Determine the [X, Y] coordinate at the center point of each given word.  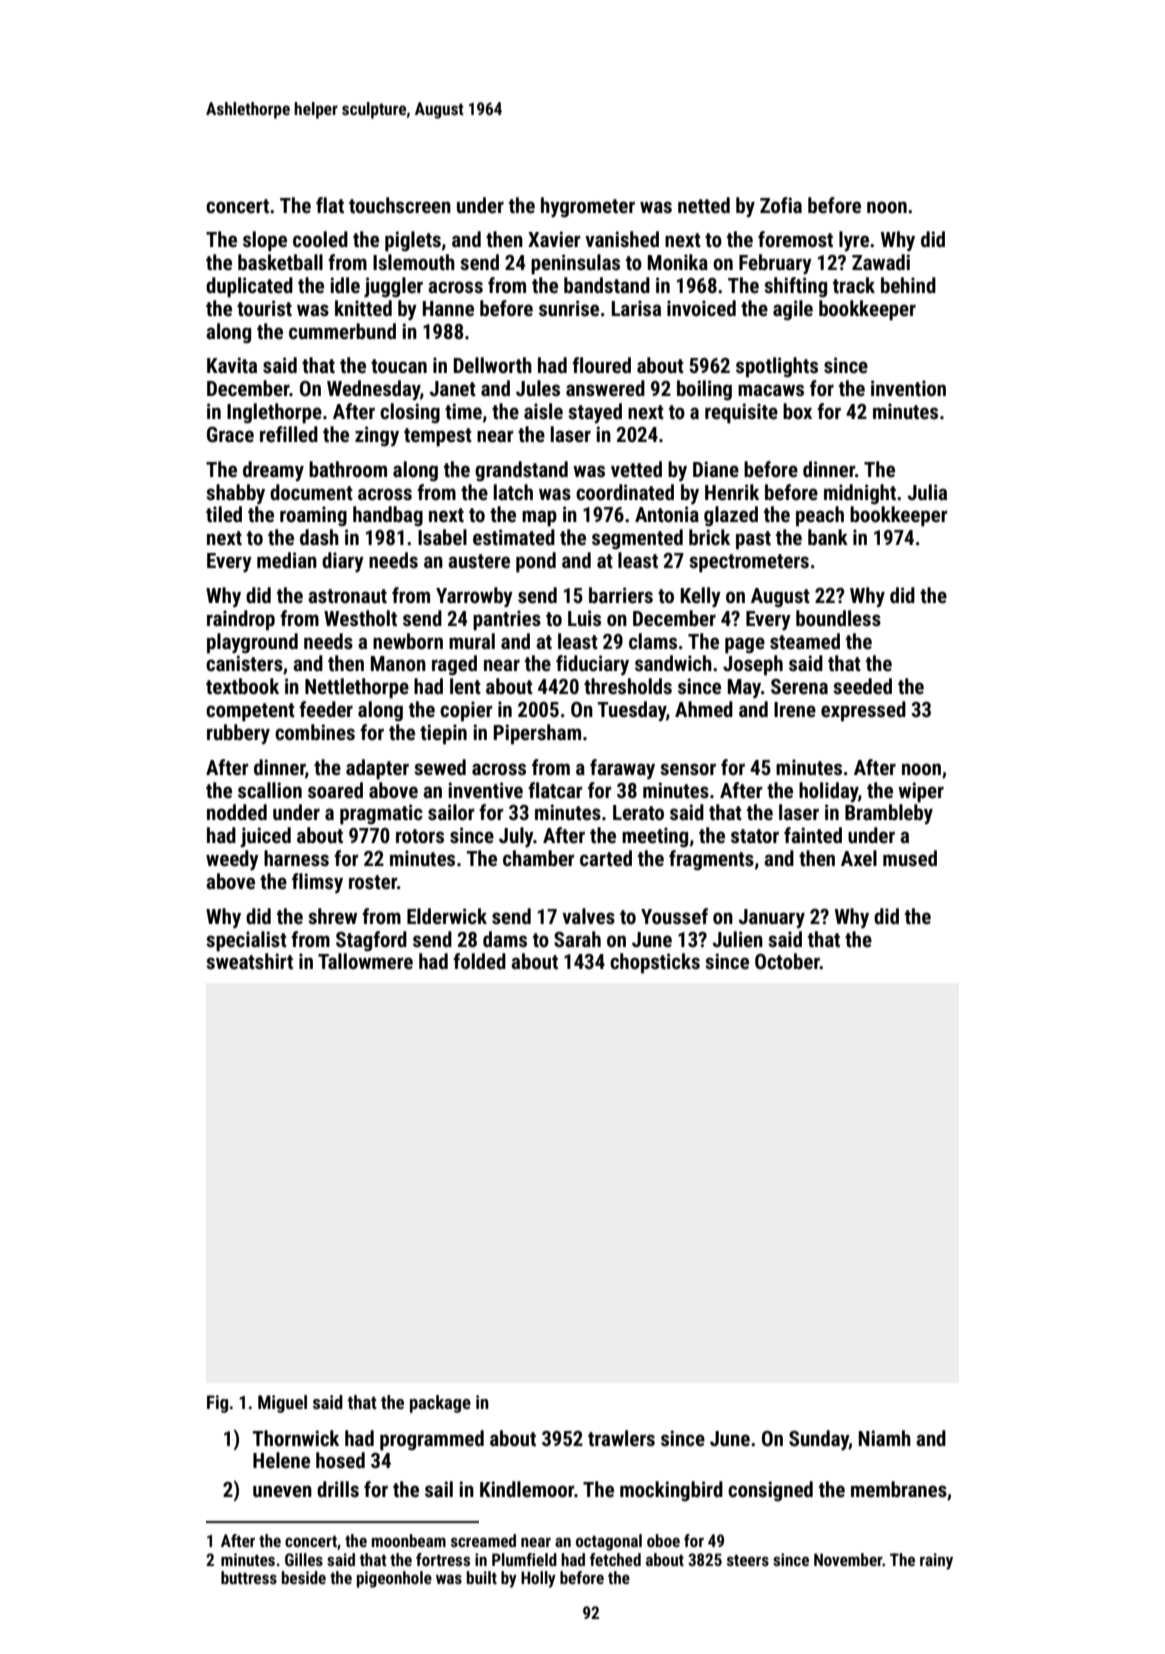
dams [505, 939]
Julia [927, 492]
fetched [615, 1559]
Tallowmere [365, 961]
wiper [921, 792]
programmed [432, 1440]
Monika [678, 262]
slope [265, 241]
